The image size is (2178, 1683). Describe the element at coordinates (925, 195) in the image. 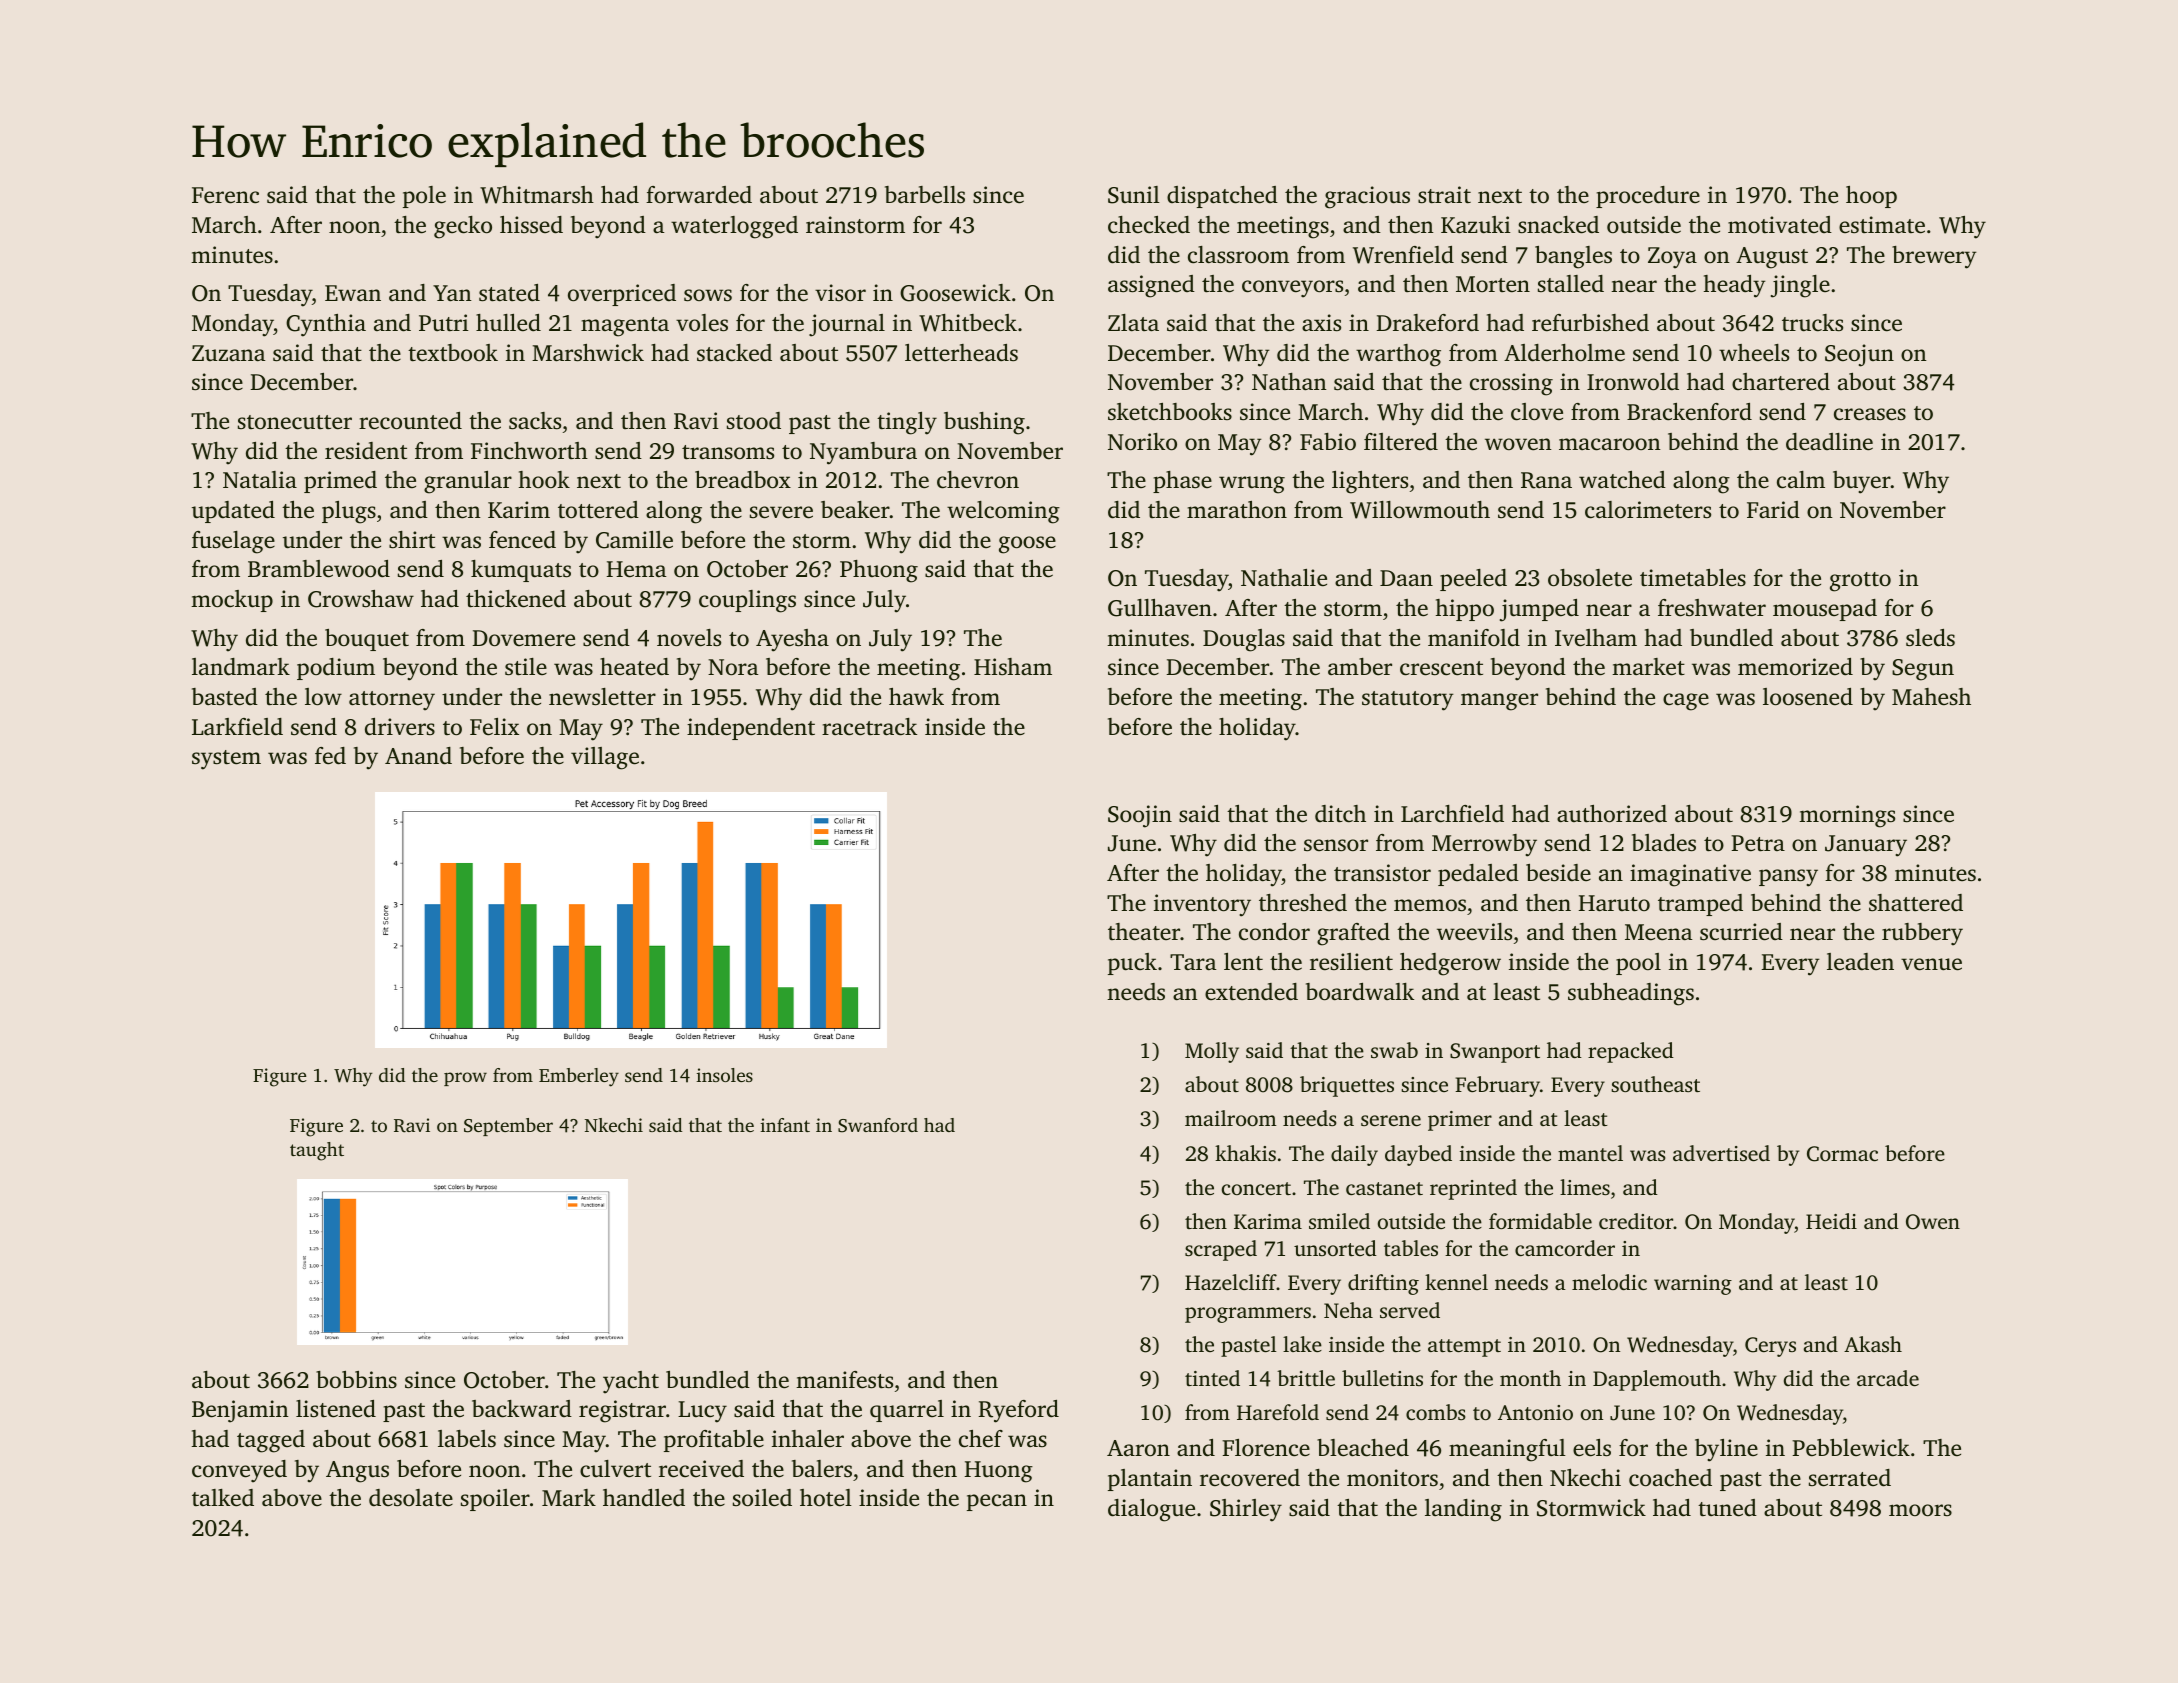

I see `barbells` at that location.
